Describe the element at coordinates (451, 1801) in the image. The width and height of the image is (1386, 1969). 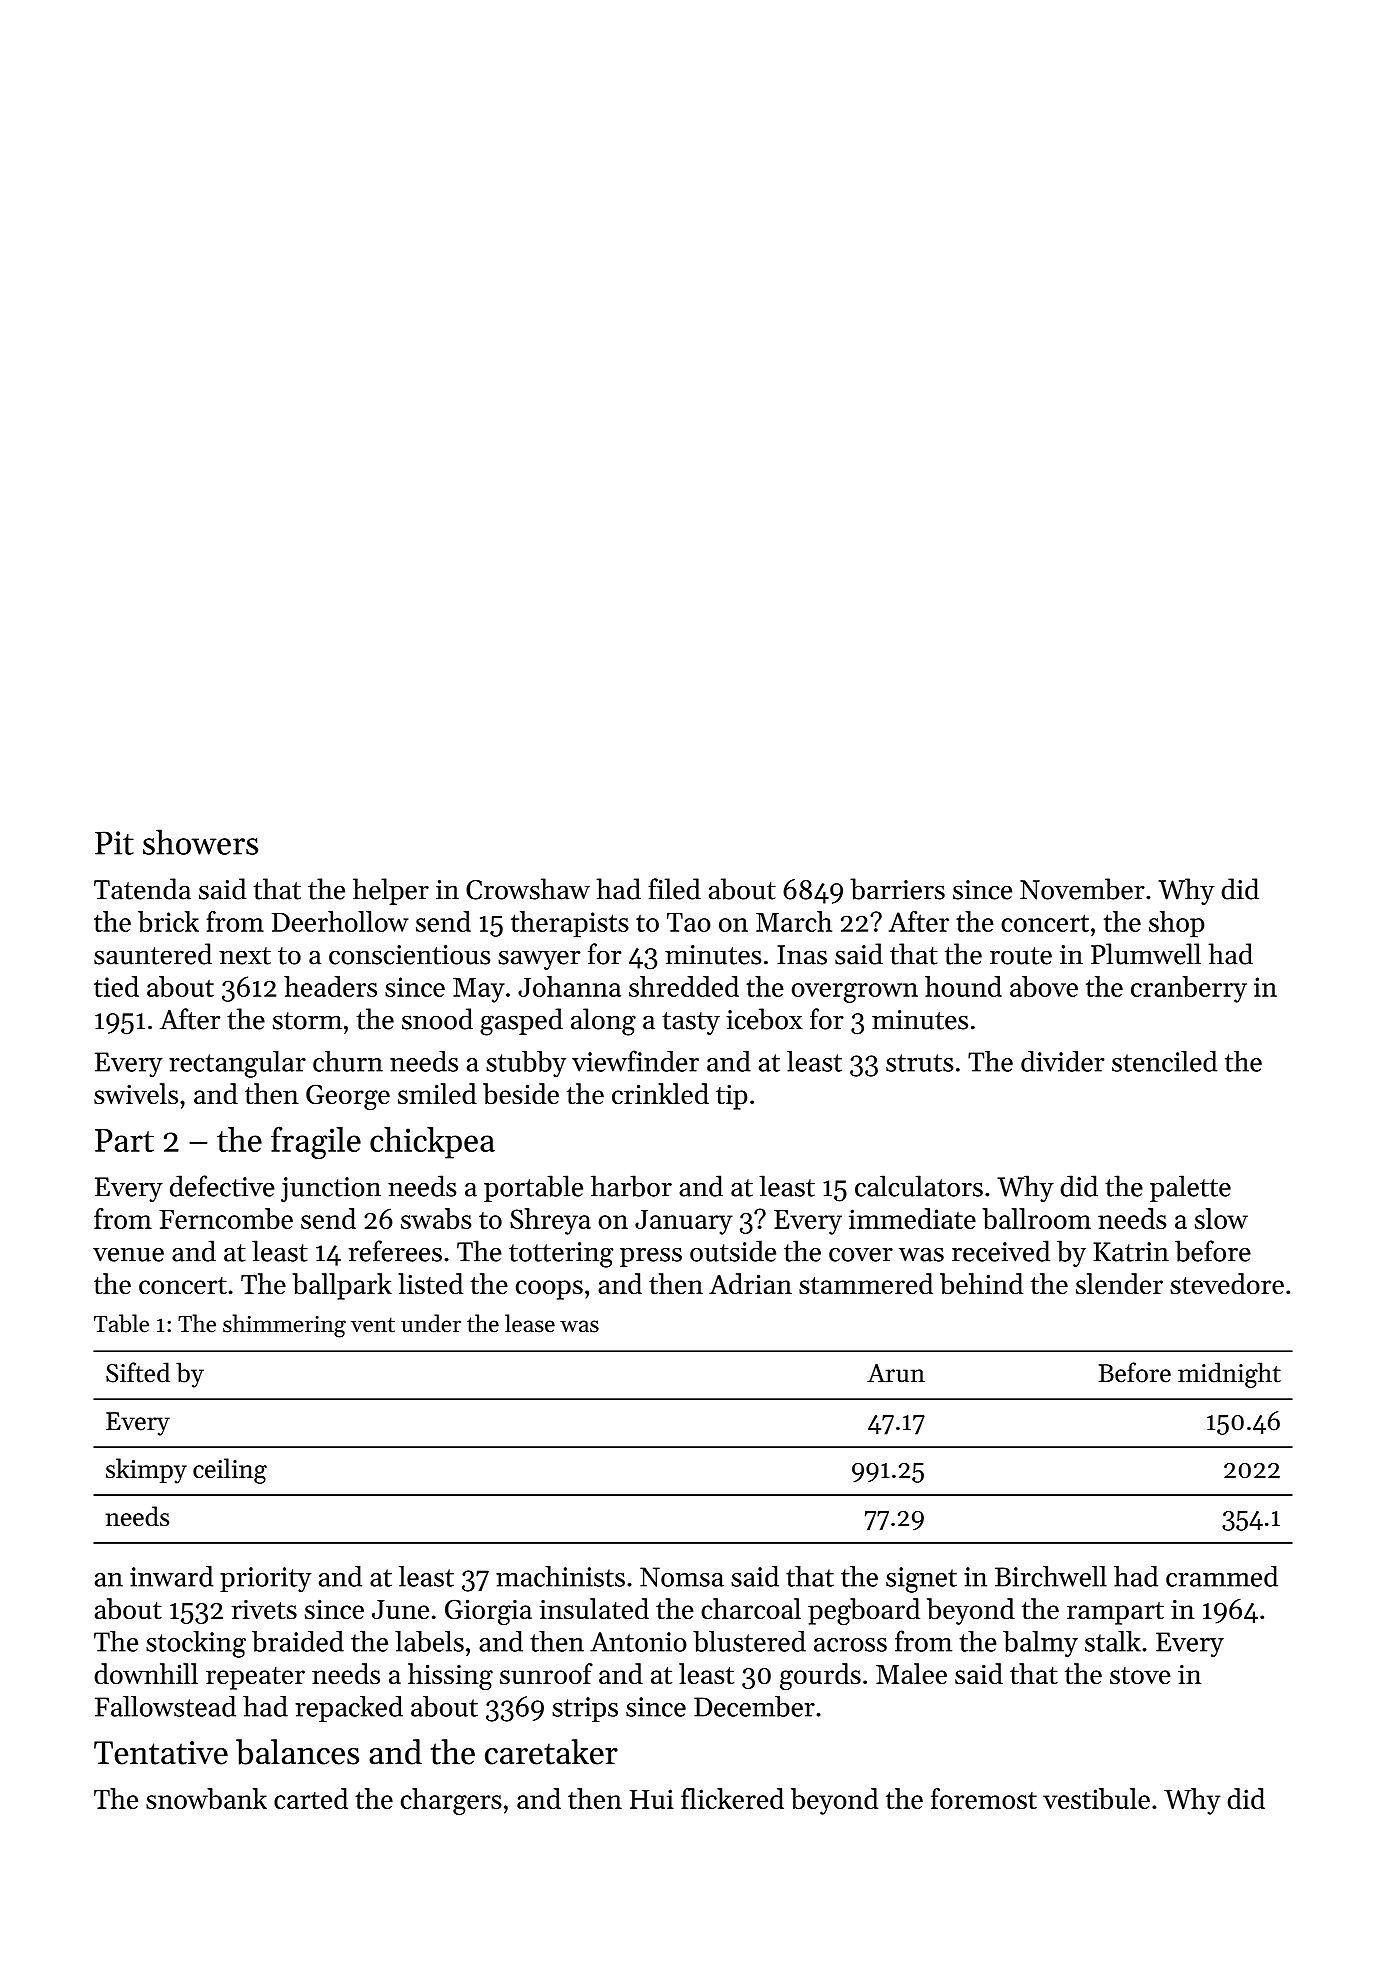
I see `chargers` at that location.
